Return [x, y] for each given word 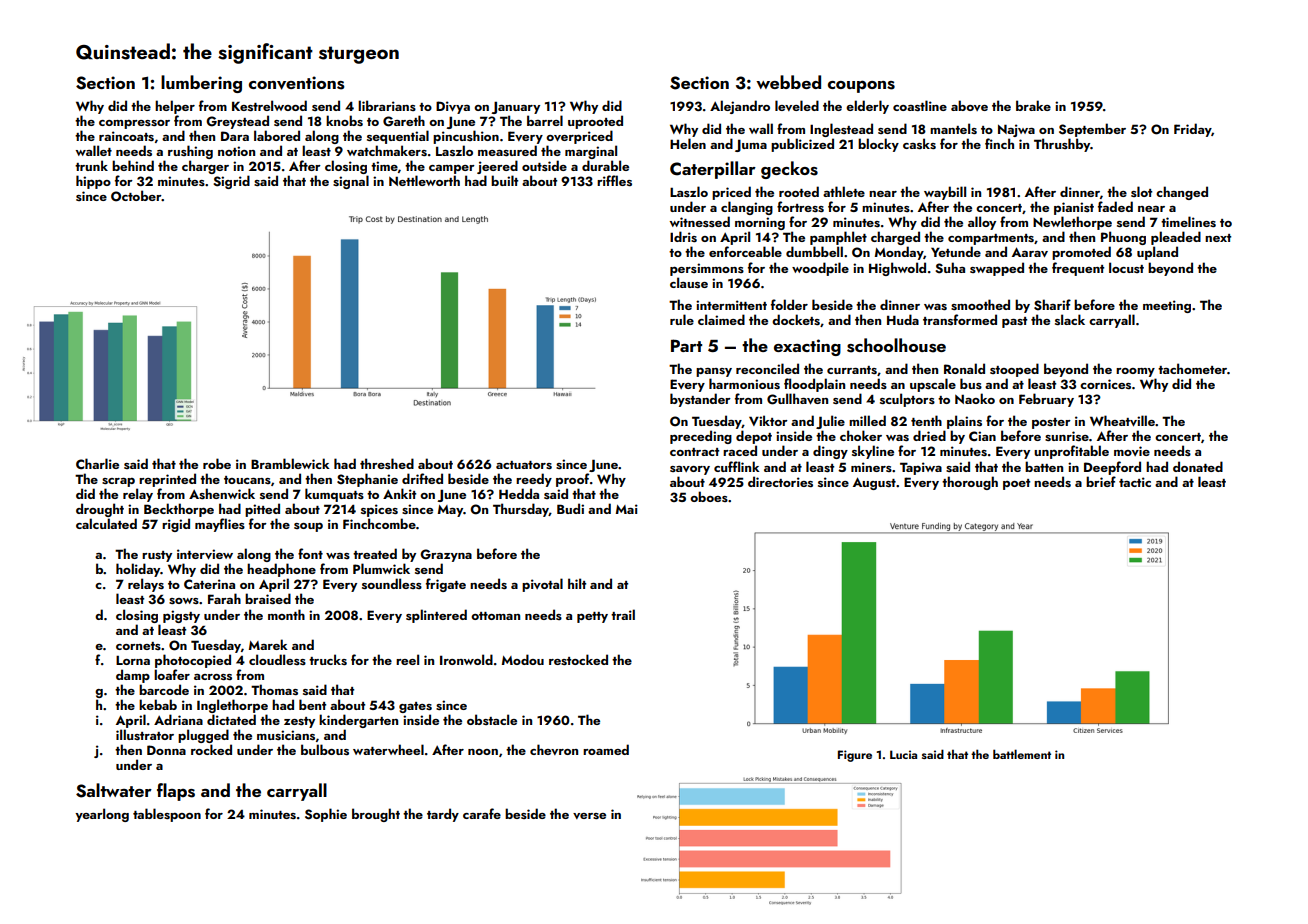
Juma [751, 145]
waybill [945, 193]
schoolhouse [896, 345]
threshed [387, 463]
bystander [700, 400]
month [286, 614]
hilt [577, 583]
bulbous [325, 749]
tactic [1135, 482]
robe [217, 463]
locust [1126, 267]
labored [277, 135]
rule [682, 319]
